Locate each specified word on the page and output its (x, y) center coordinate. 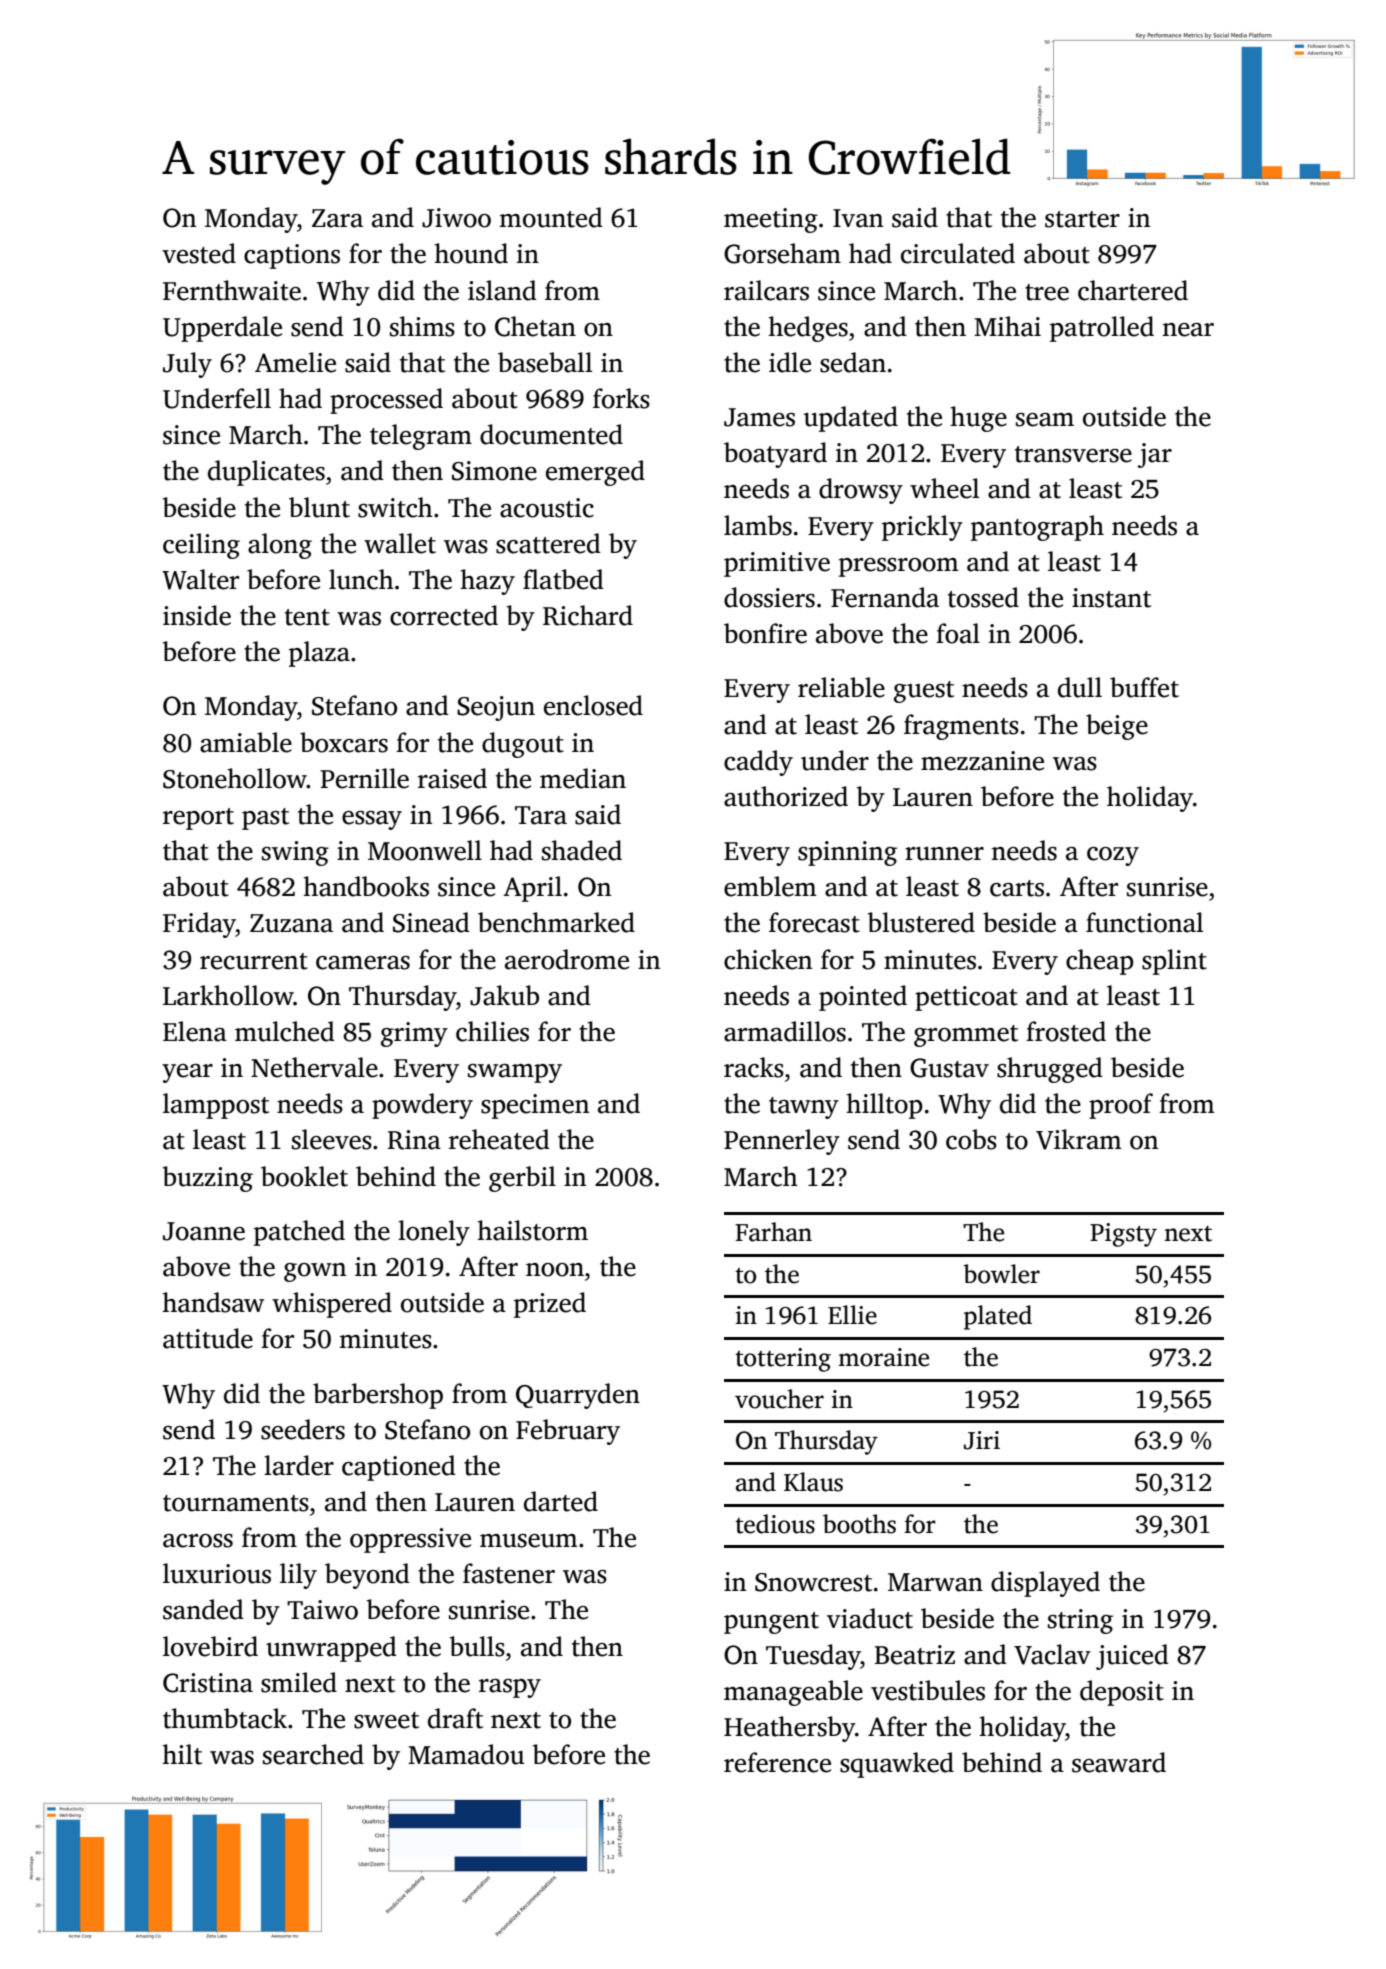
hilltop (885, 1106)
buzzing (208, 1179)
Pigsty (1123, 1235)
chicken (768, 959)
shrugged (1050, 1070)
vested (199, 253)
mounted (551, 217)
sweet (386, 1720)
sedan (853, 362)
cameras (363, 963)
